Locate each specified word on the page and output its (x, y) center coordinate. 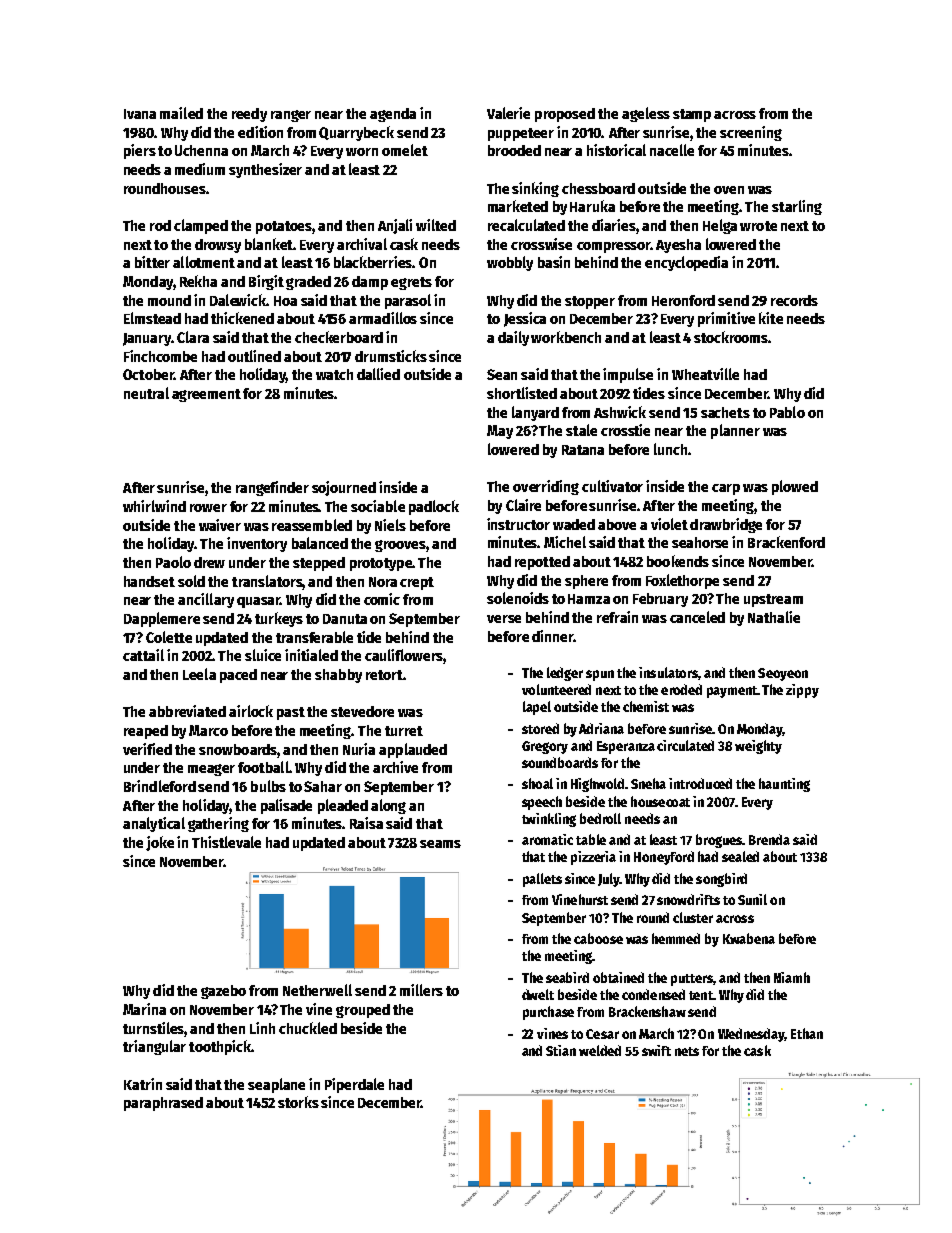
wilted (436, 225)
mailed (181, 113)
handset (149, 581)
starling (797, 207)
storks (298, 1102)
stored (540, 728)
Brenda (769, 839)
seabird (567, 977)
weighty (758, 747)
